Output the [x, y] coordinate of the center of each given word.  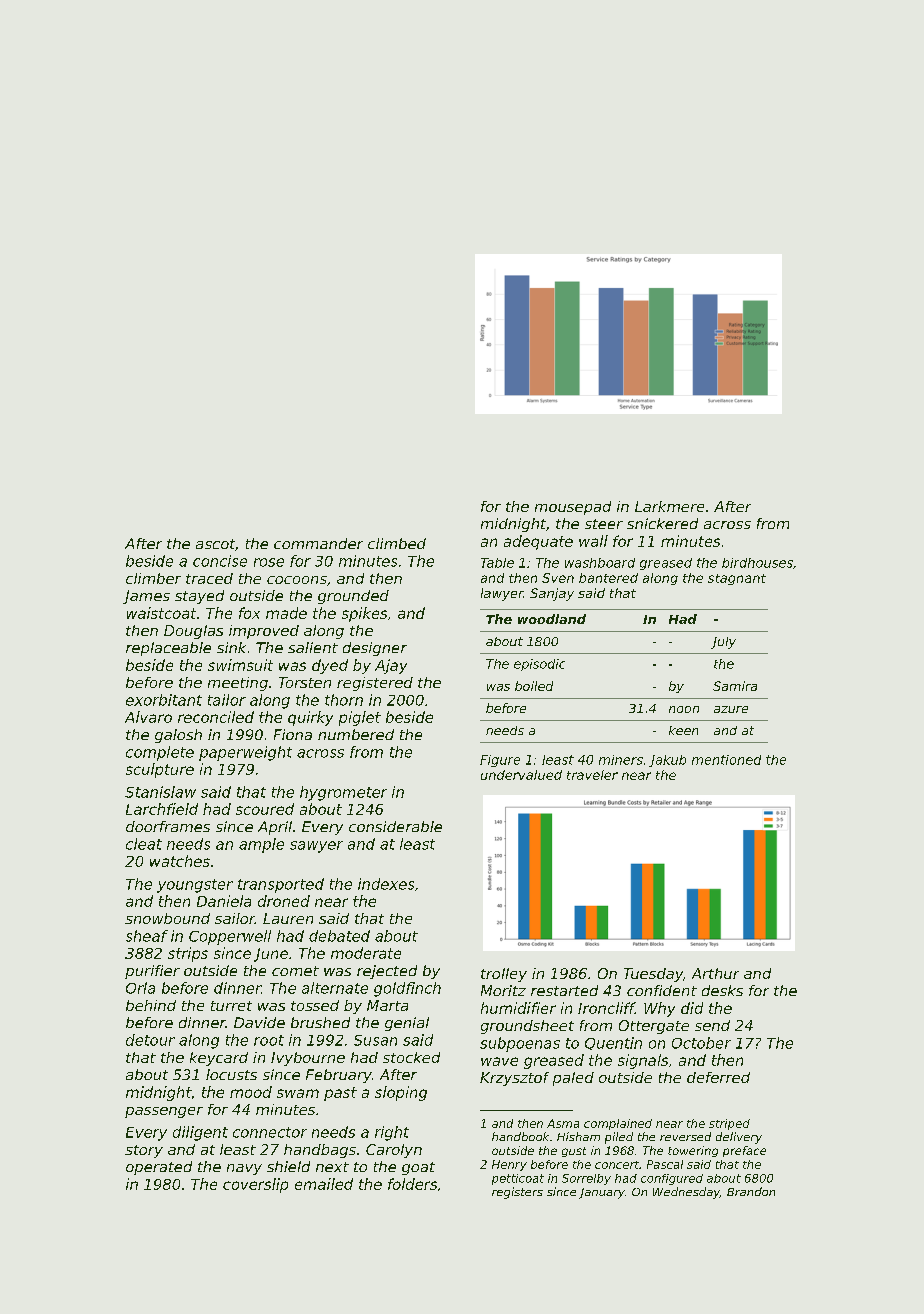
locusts [231, 1074]
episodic [539, 665]
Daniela [224, 901]
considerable [395, 826]
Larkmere [669, 506]
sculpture [160, 770]
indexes [386, 884]
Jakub [667, 761]
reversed [685, 1136]
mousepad [573, 508]
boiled [534, 686]
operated [159, 1168]
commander [318, 543]
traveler [592, 775]
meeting [238, 684]
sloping [401, 1093]
